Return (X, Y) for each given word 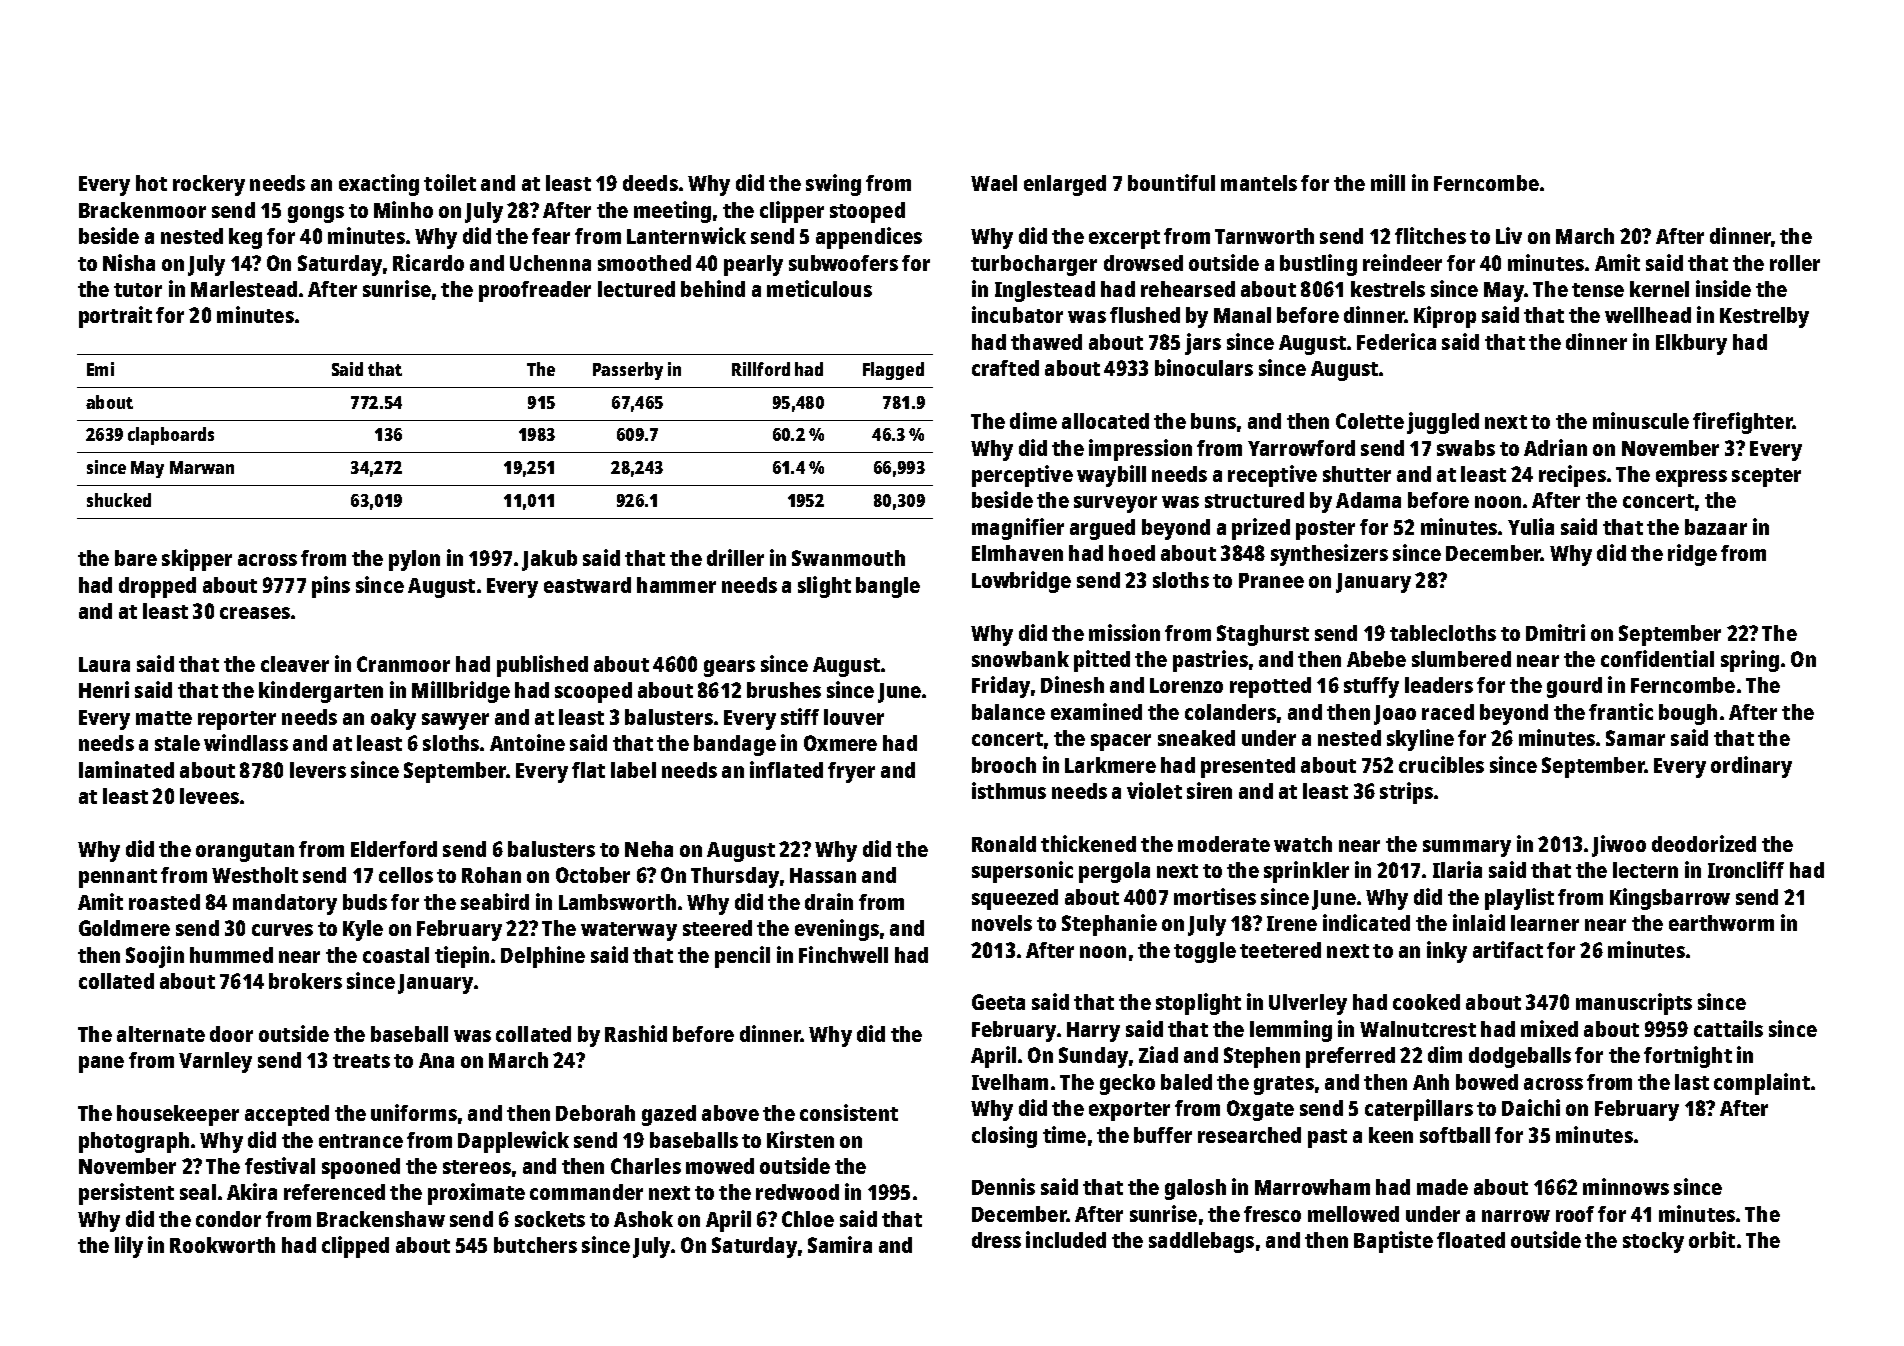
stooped (867, 212)
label (633, 770)
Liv (1509, 235)
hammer (676, 585)
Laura (104, 664)
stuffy (1371, 687)
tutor (138, 290)
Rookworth (222, 1245)
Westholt (255, 875)
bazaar (1716, 527)
